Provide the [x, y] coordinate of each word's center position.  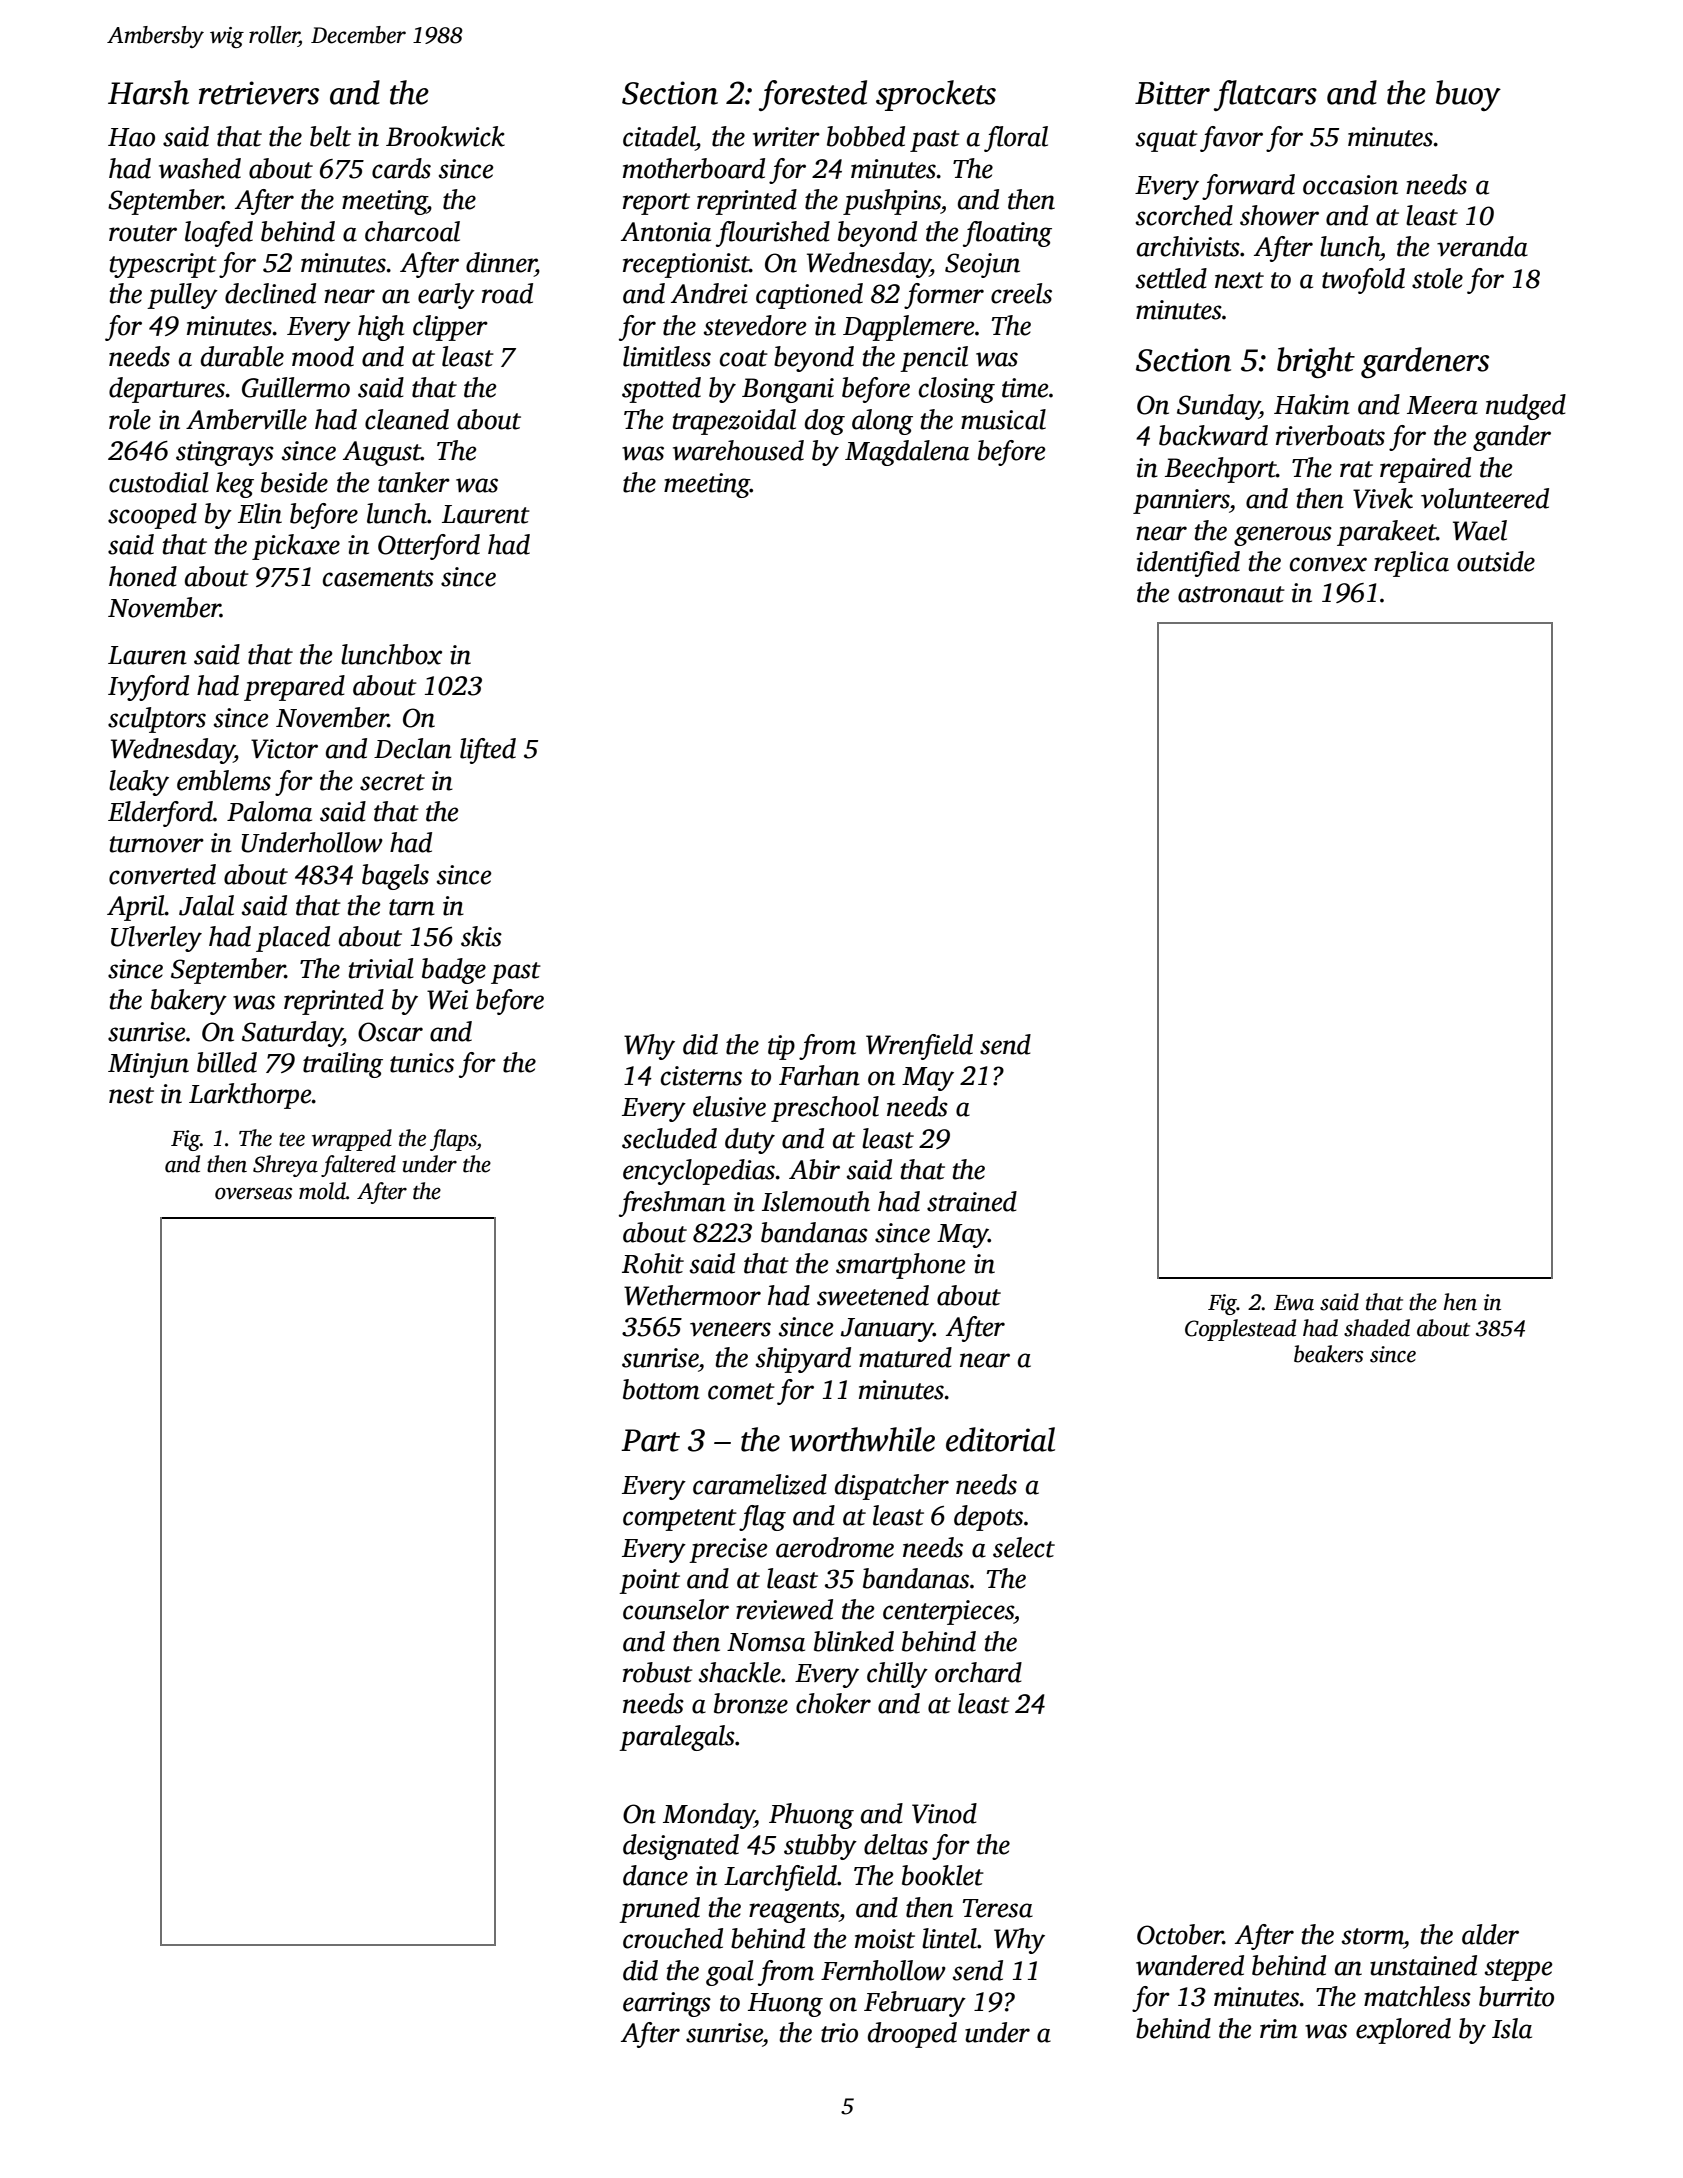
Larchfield [780, 1878]
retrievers [259, 93]
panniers [1181, 501]
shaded [1377, 1328]
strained [972, 1201]
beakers [1328, 1354]
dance [655, 1875]
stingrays [225, 453]
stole [1437, 278]
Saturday [292, 1034]
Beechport [1220, 470]
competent [680, 1520]
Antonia [666, 232]
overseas [253, 1193]
